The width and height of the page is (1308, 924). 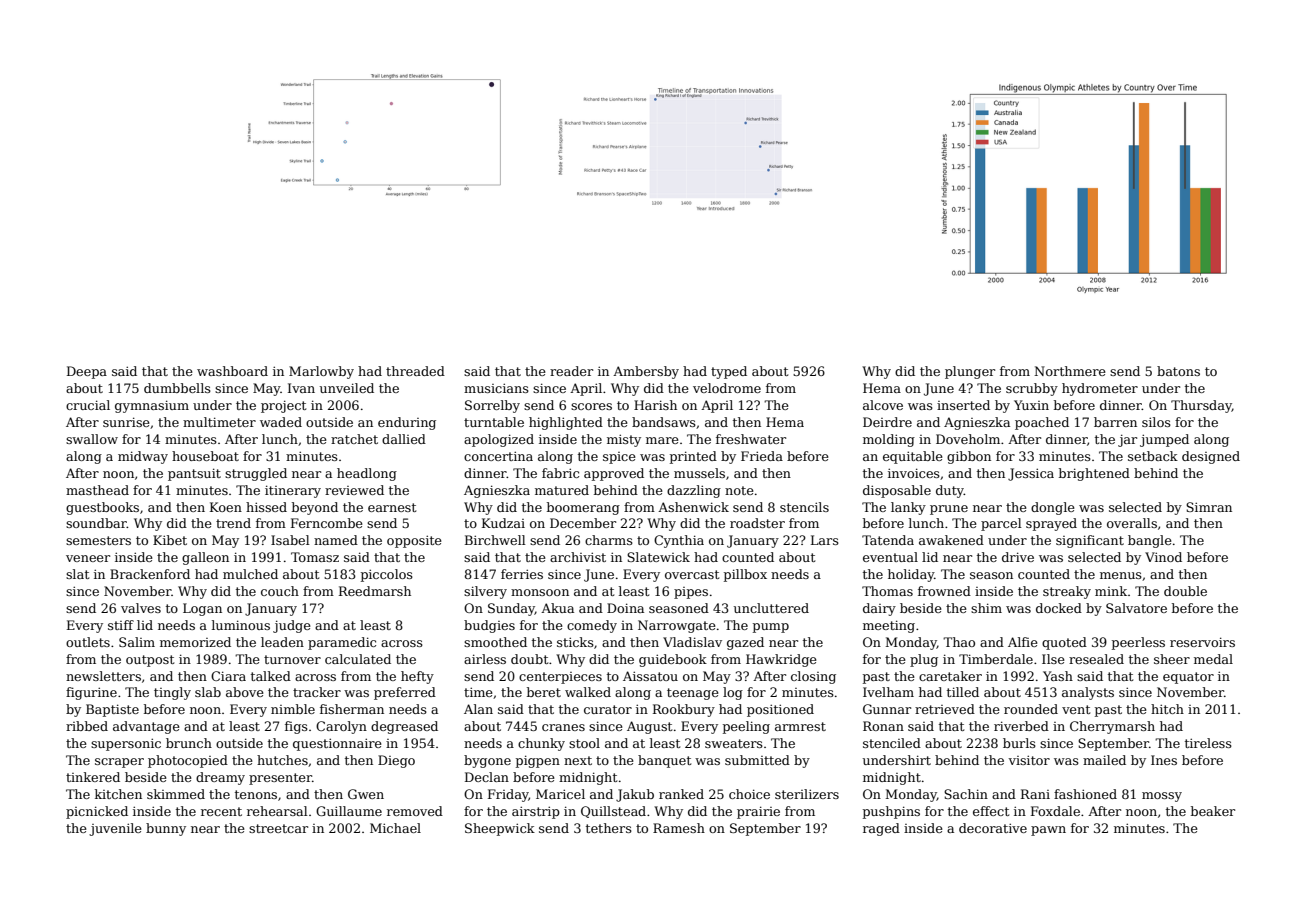 I want to click on washboard, so click(x=232, y=371).
